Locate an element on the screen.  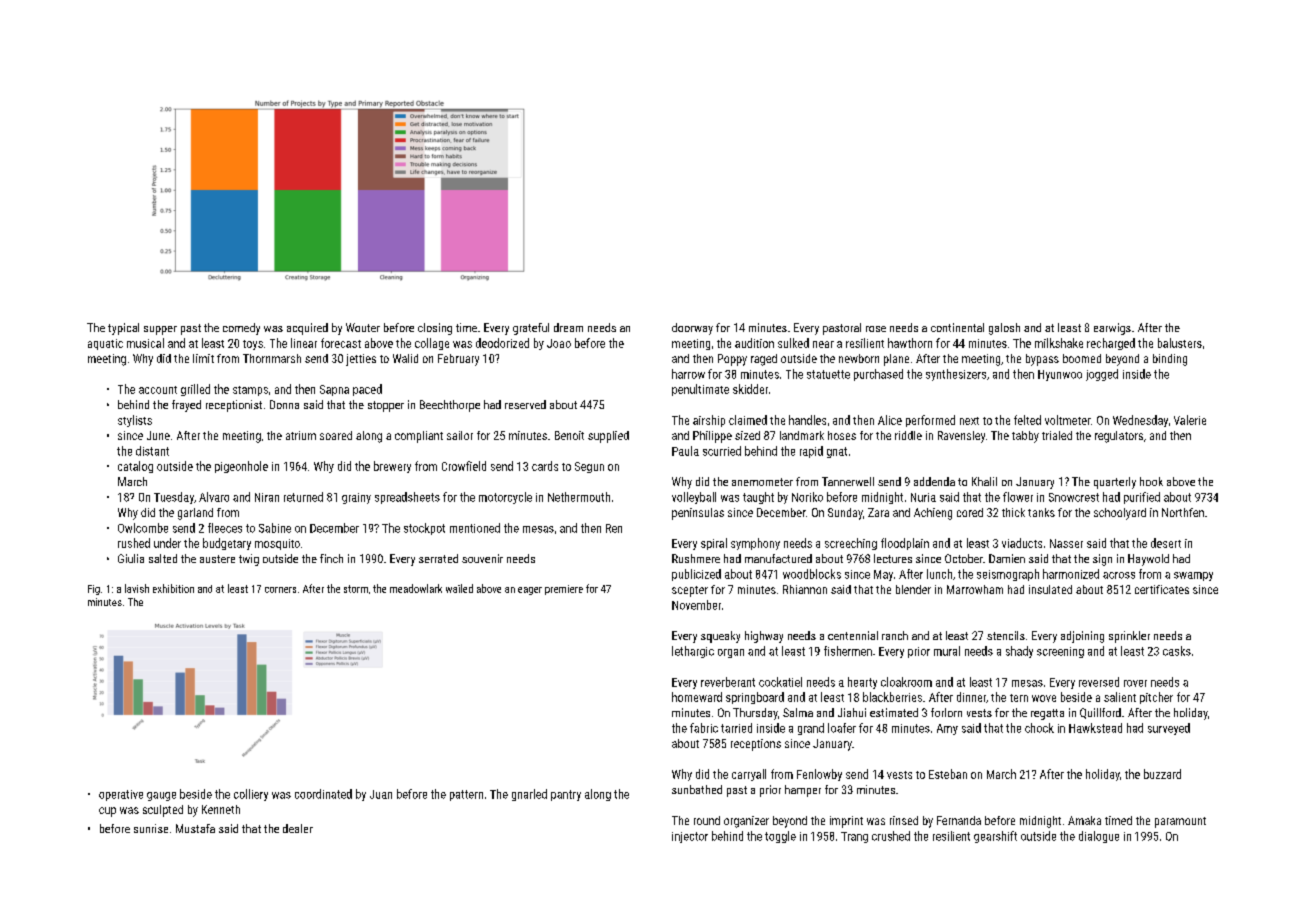
receptions is located at coordinates (756, 745).
